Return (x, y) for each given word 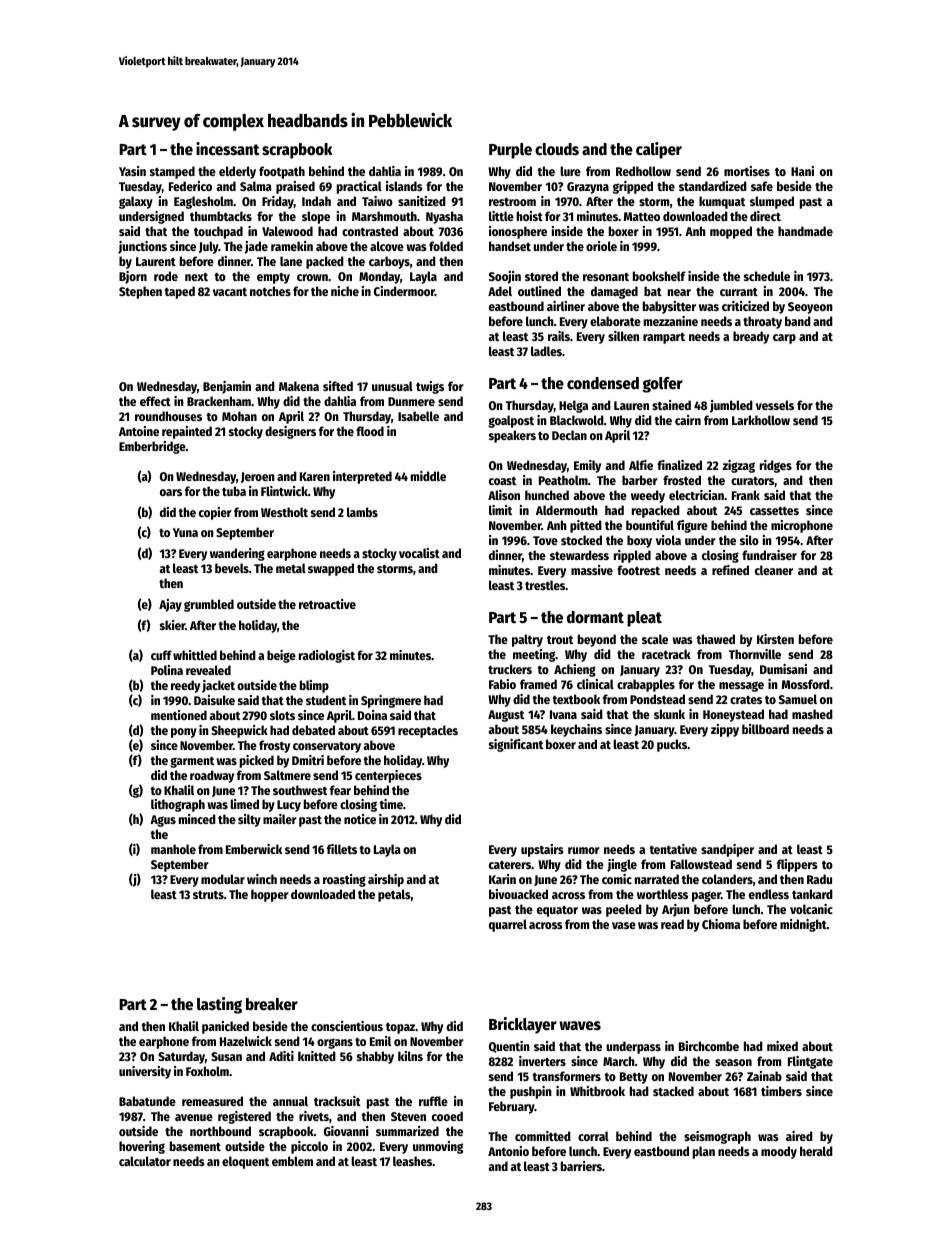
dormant (595, 617)
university (145, 1072)
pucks (672, 745)
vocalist (419, 553)
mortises (747, 171)
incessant (227, 149)
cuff (161, 655)
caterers (510, 865)
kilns (410, 1056)
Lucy (289, 806)
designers (290, 432)
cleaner (774, 570)
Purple (510, 151)
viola (668, 540)
